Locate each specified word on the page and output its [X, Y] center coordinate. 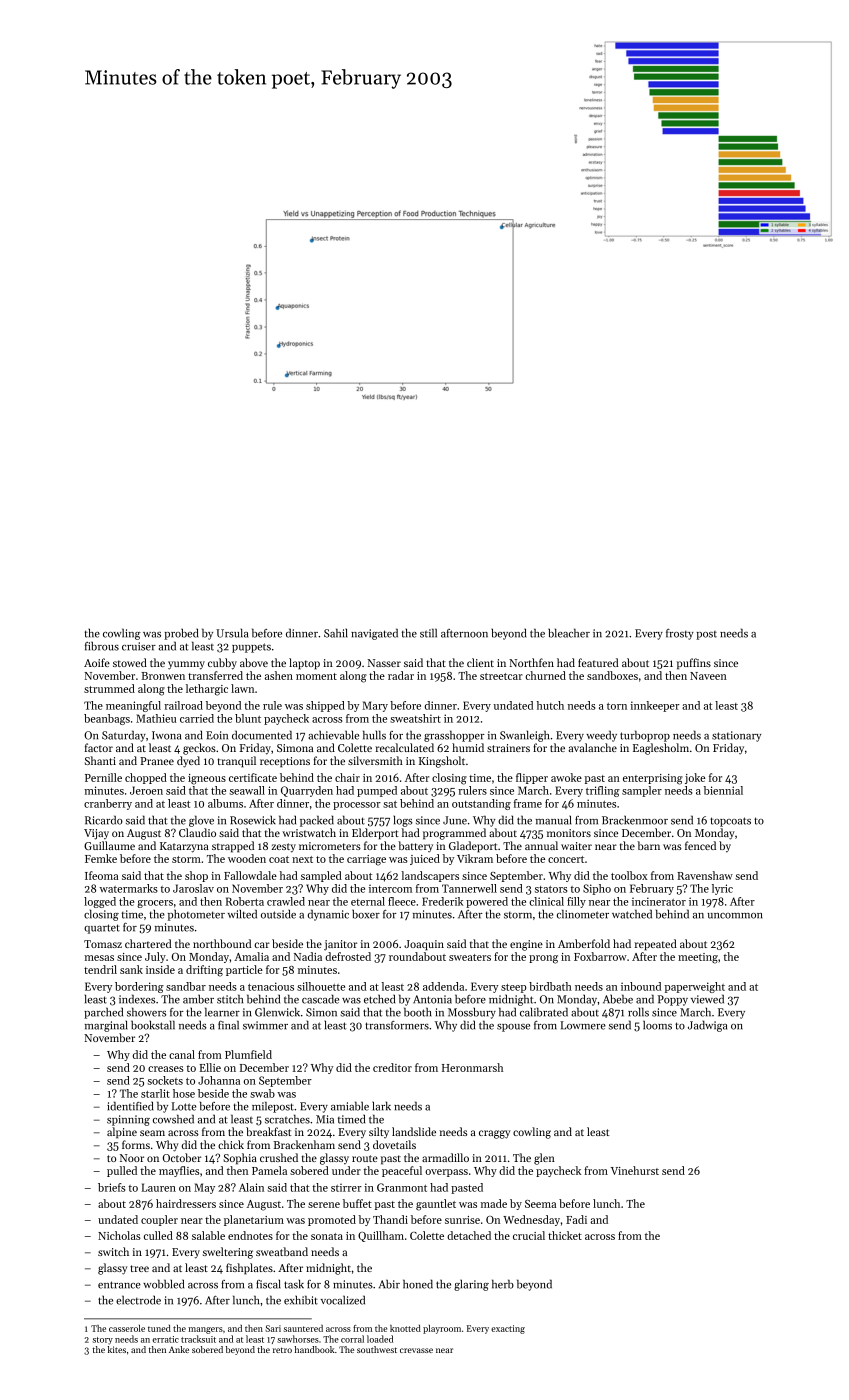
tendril [100, 969]
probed [181, 634]
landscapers [430, 876]
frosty [680, 634]
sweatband [282, 1251]
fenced [700, 845]
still [428, 633]
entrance [119, 1285]
